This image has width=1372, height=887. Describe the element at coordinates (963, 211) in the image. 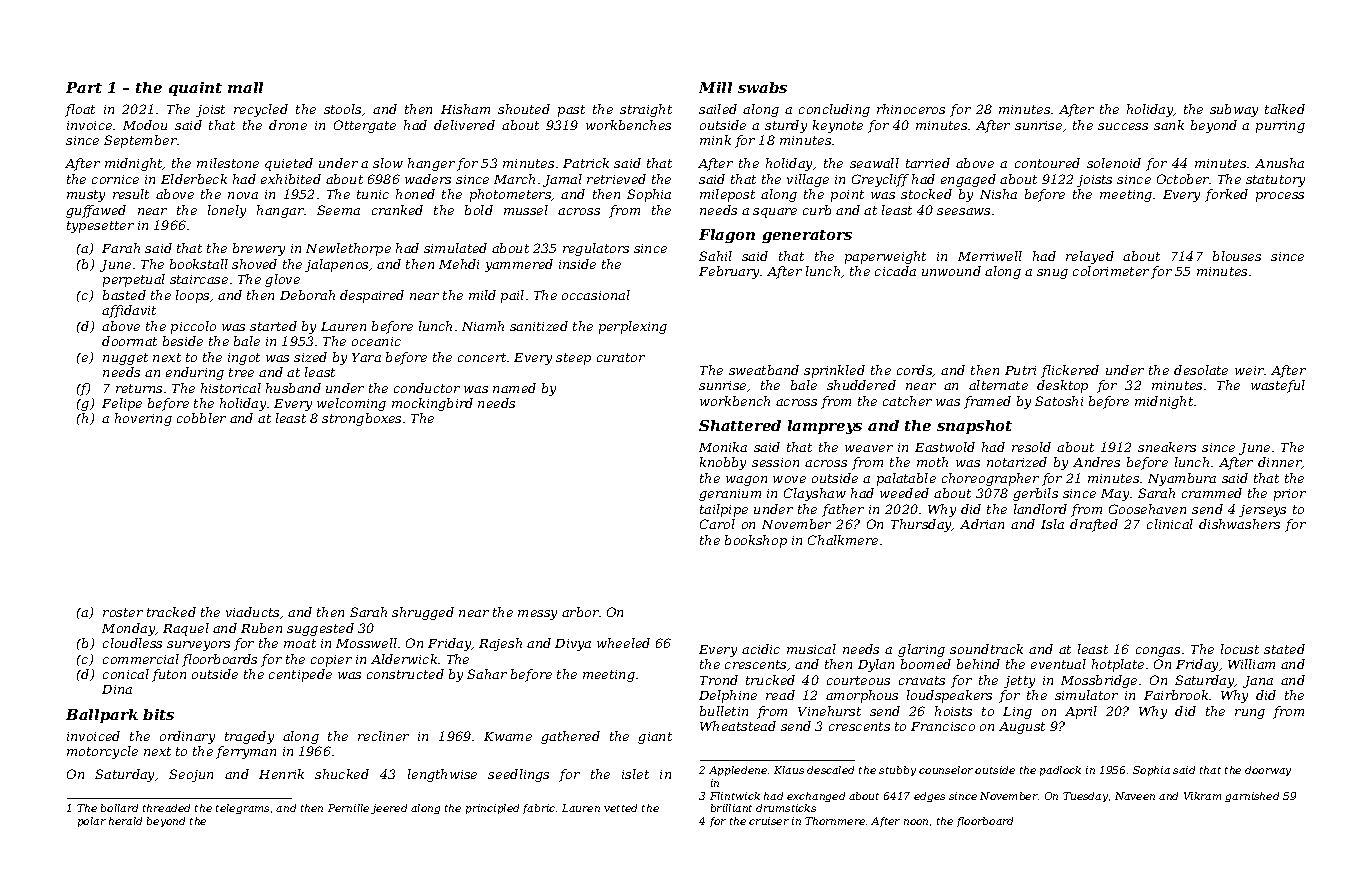

I see `seesaws` at that location.
